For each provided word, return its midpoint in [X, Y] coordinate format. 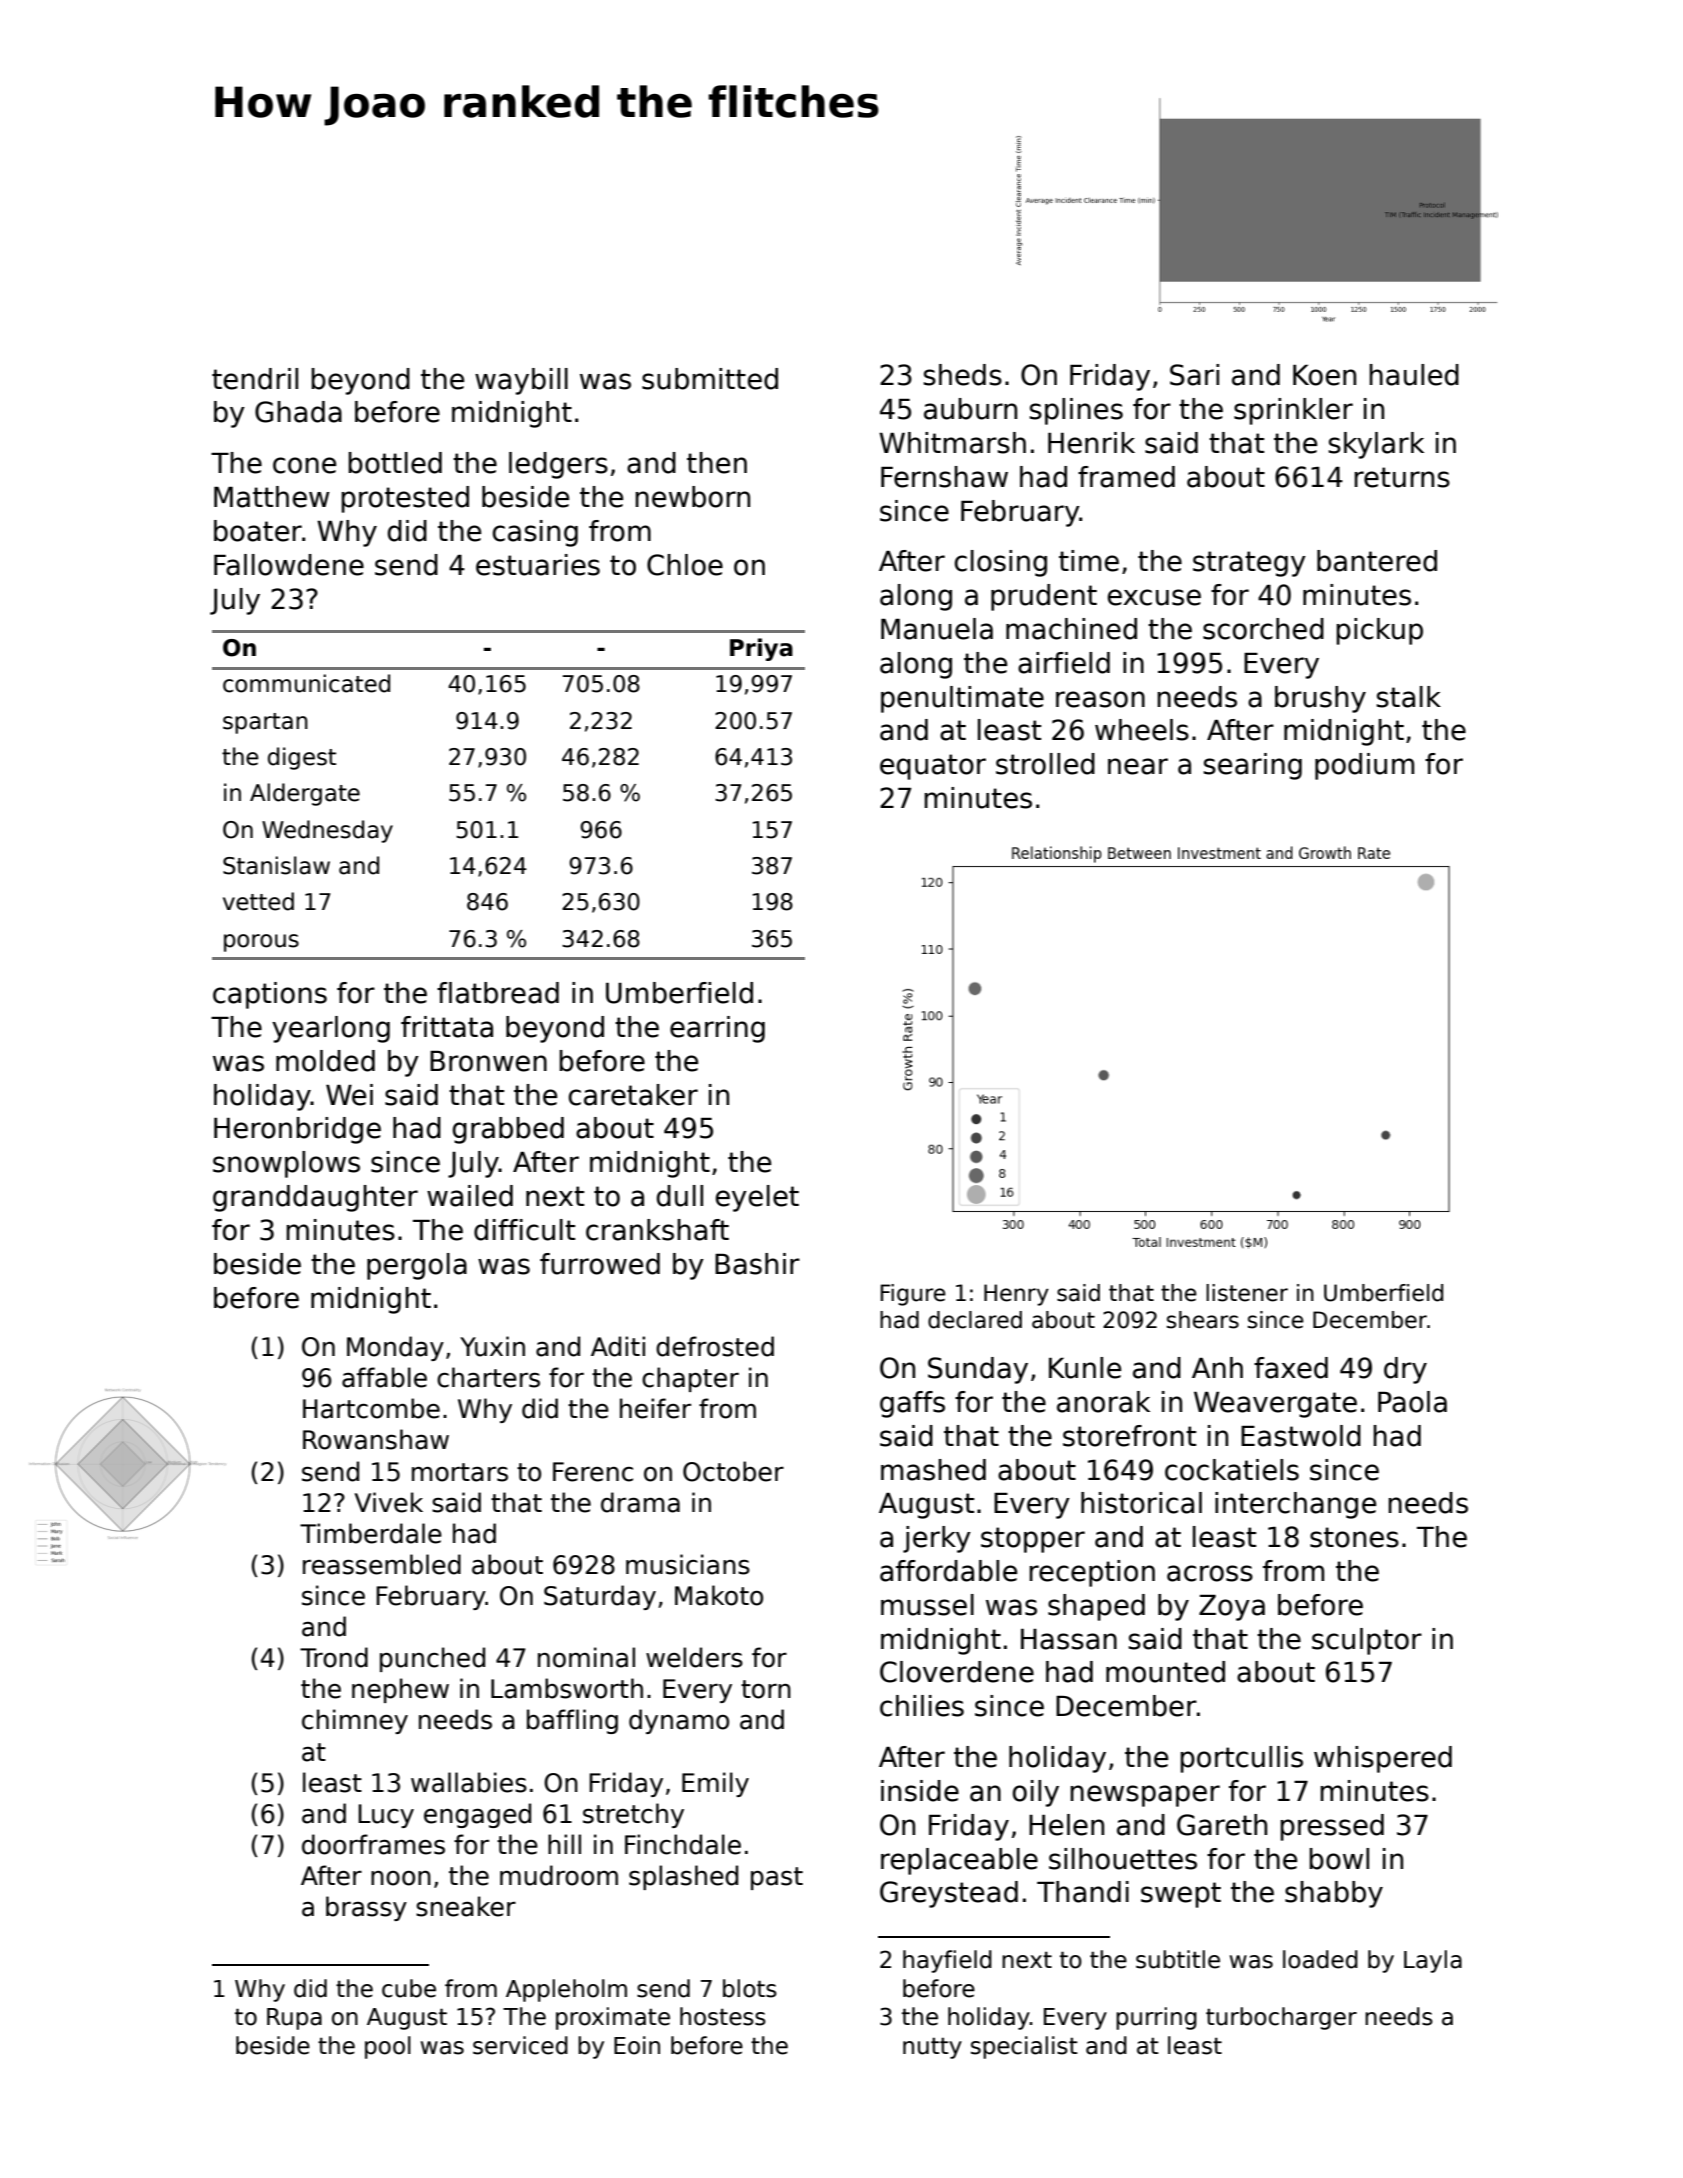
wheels [1142, 730]
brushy [1320, 699]
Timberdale [371, 1533]
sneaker [466, 1906]
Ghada [298, 412]
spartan [265, 723]
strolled [1045, 764]
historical [1141, 1503]
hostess [723, 2016]
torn [766, 1689]
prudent [1044, 597]
